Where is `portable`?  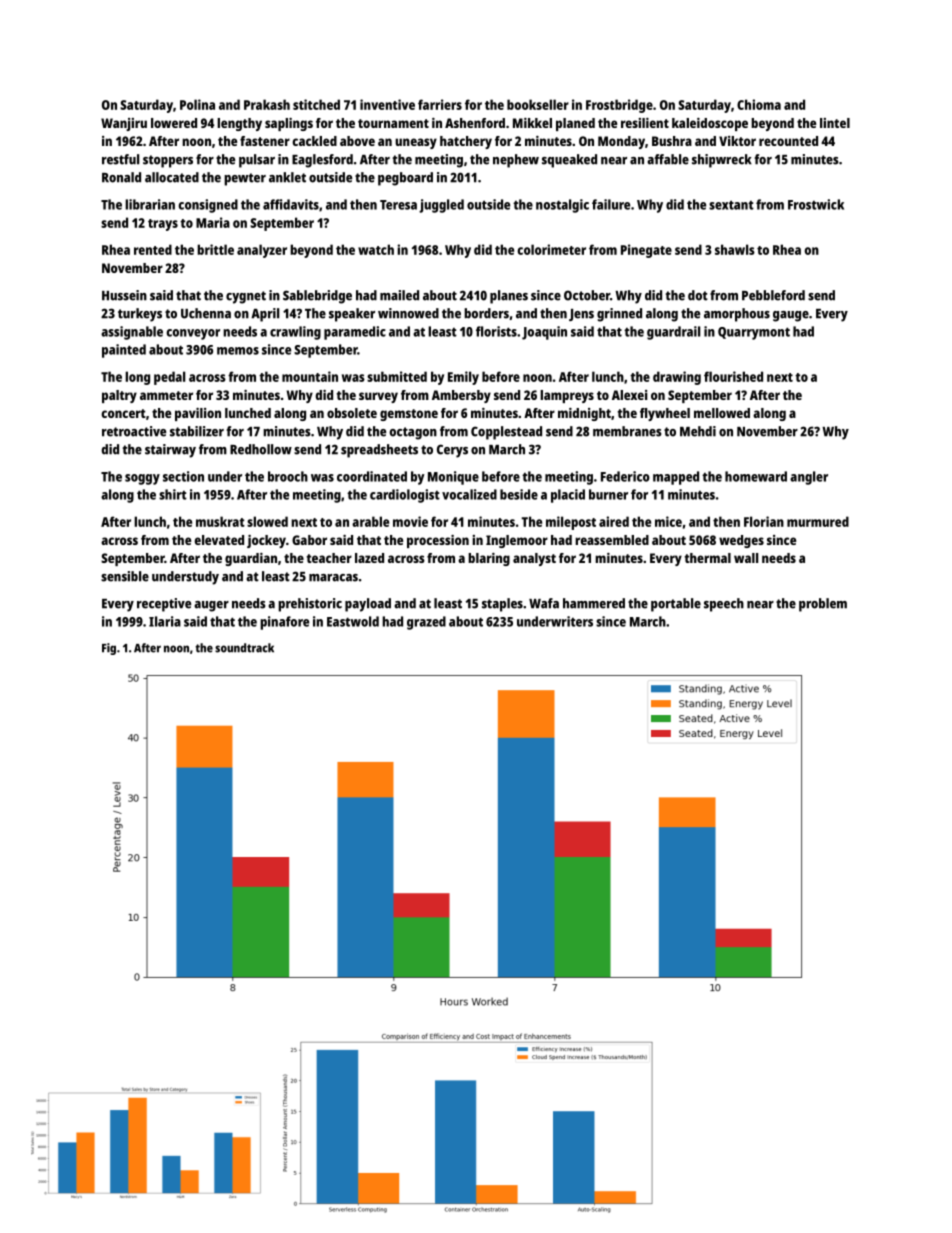 portable is located at coordinates (676, 605).
